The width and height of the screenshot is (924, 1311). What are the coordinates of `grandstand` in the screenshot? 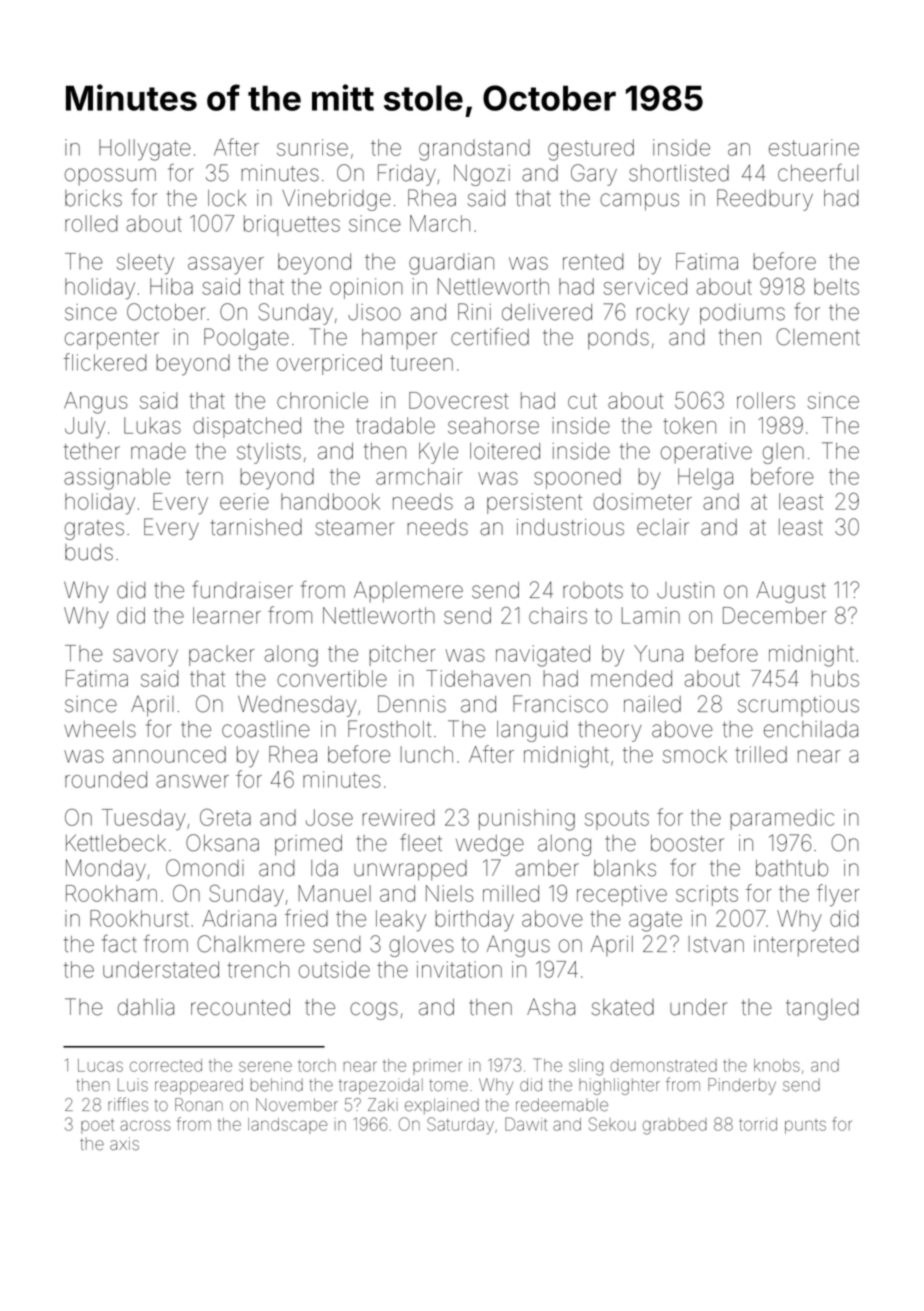 It's located at (474, 150).
